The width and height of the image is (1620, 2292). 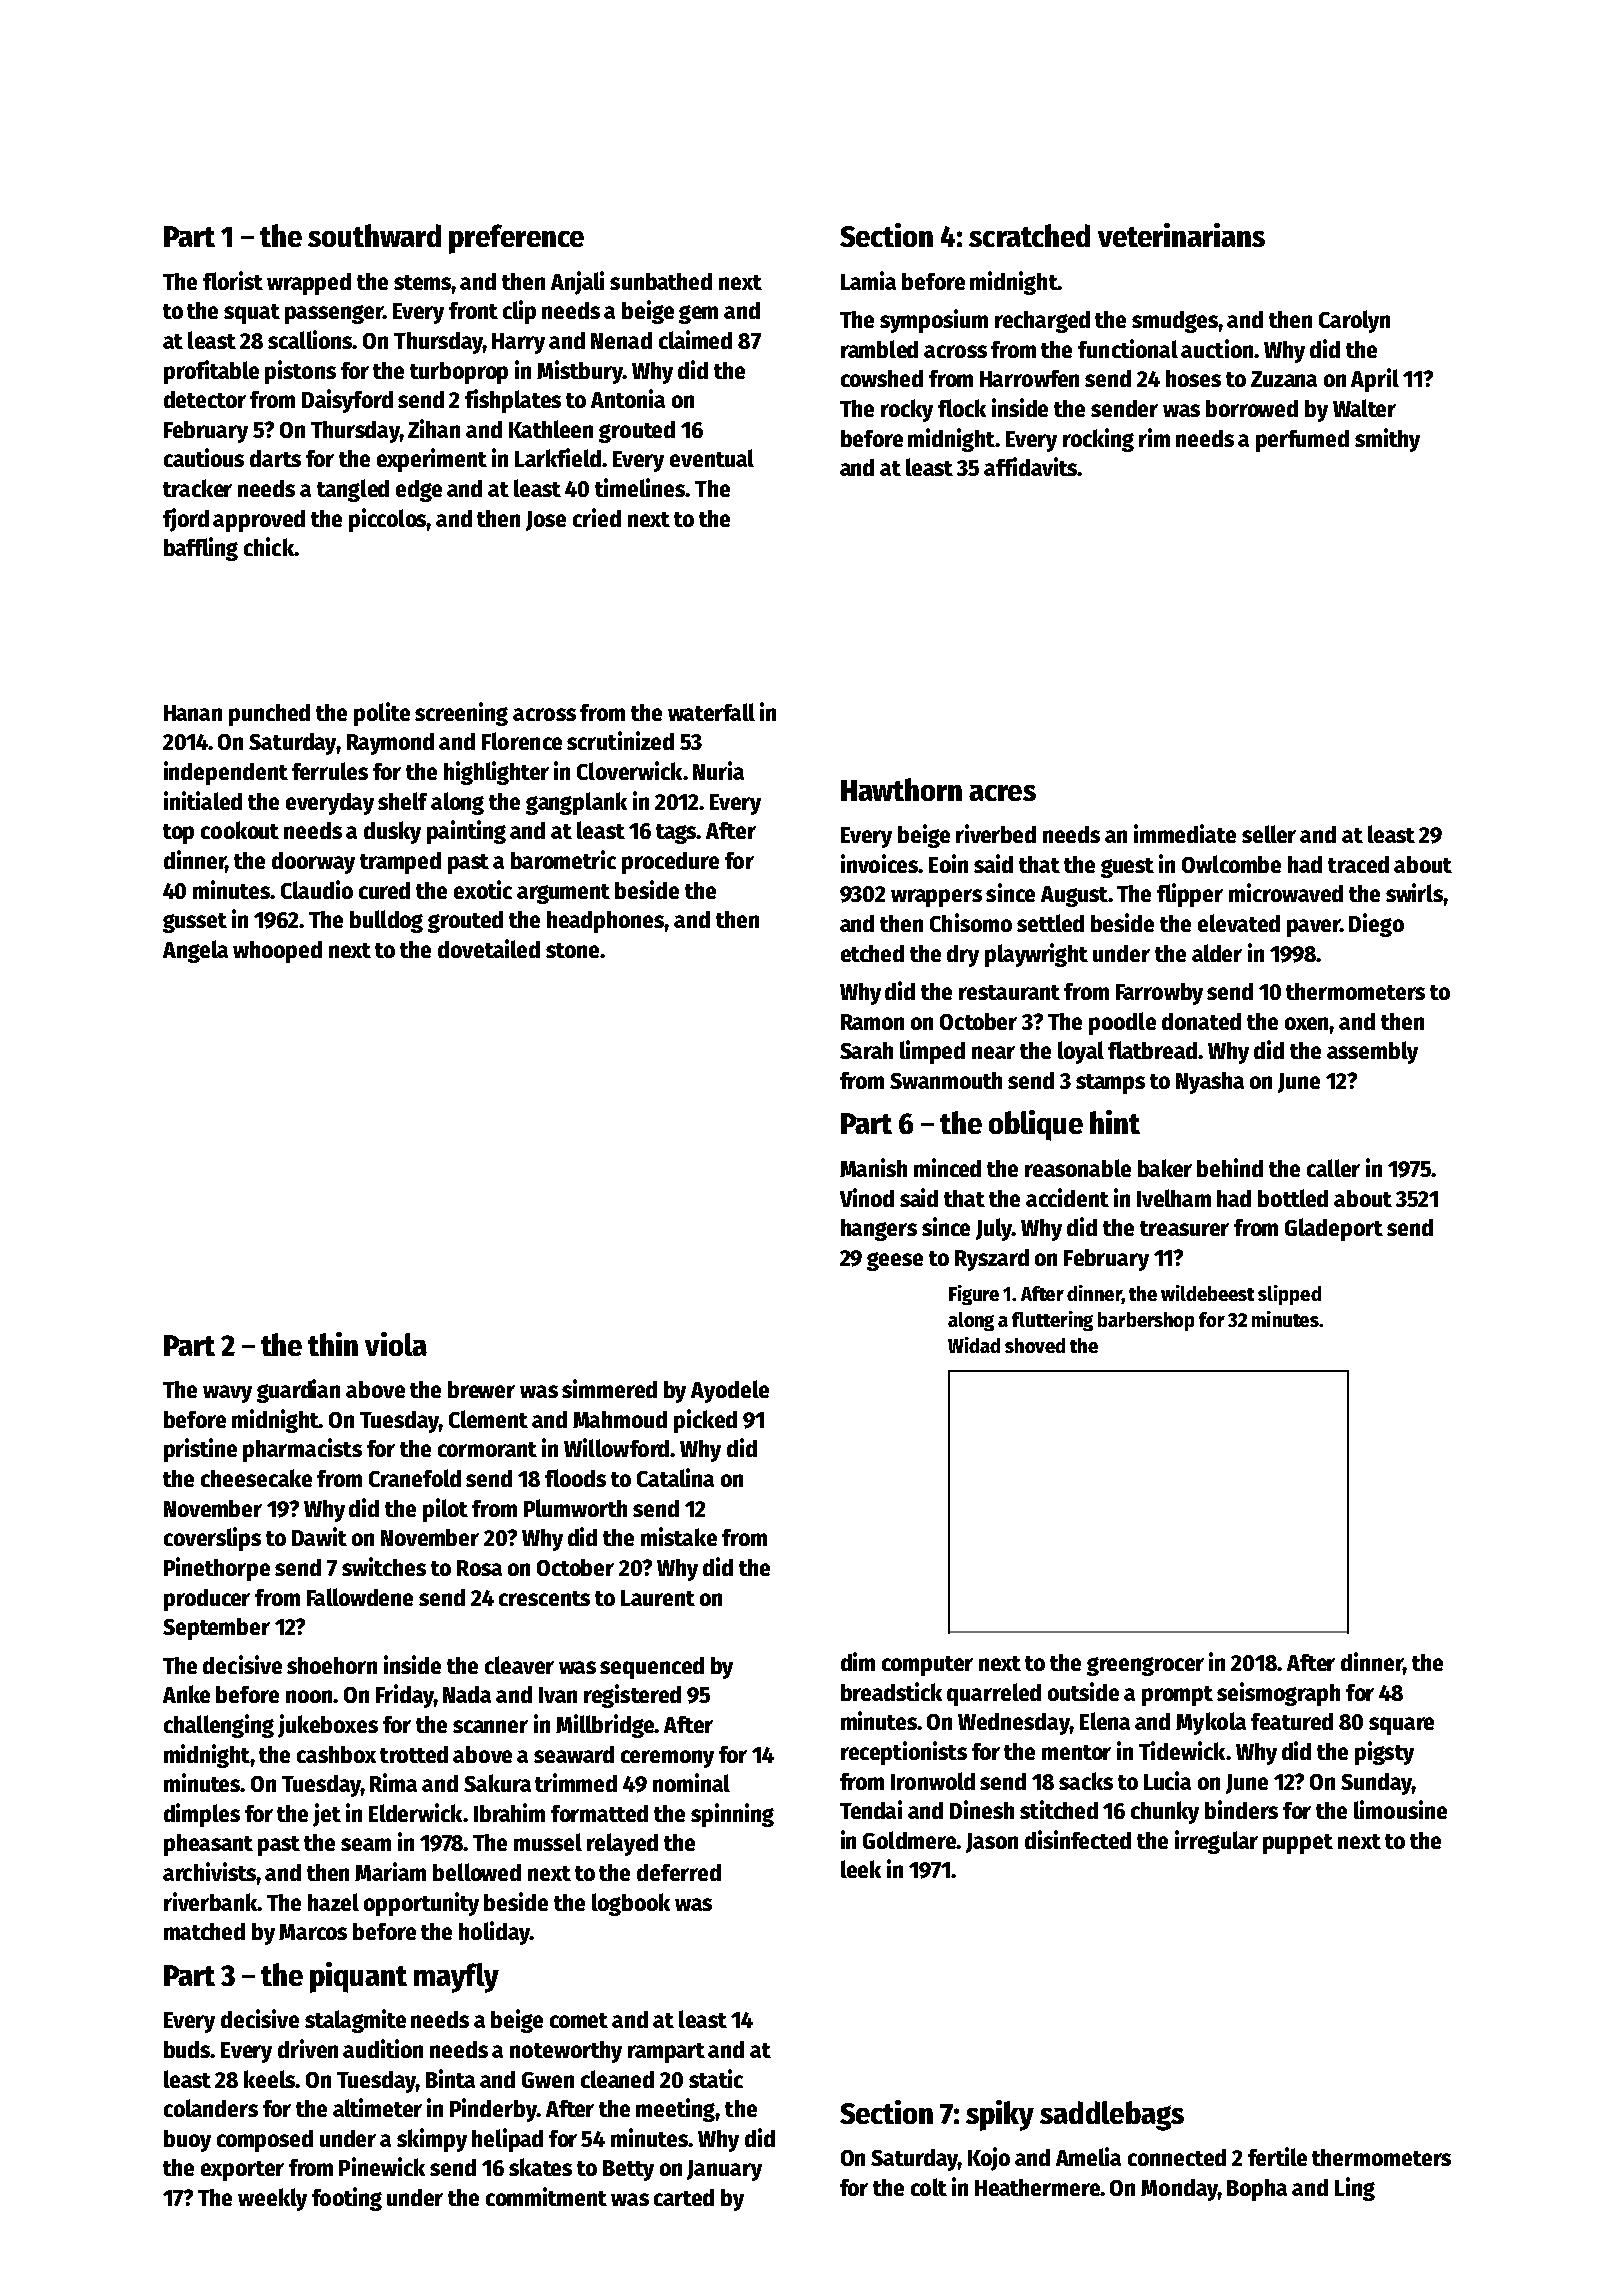 I want to click on sacks, so click(x=1086, y=1781).
